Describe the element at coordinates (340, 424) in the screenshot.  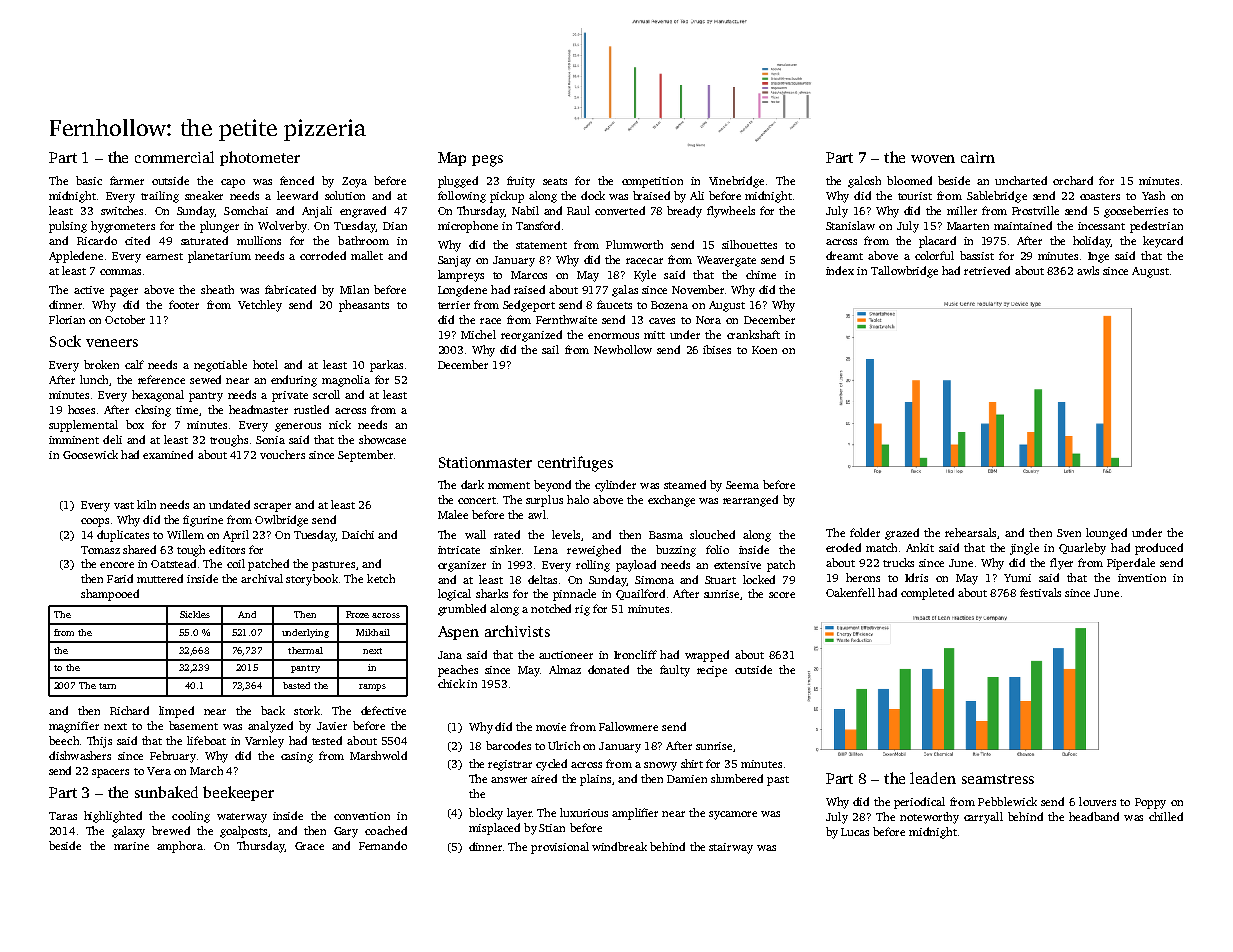
I see `nick` at that location.
